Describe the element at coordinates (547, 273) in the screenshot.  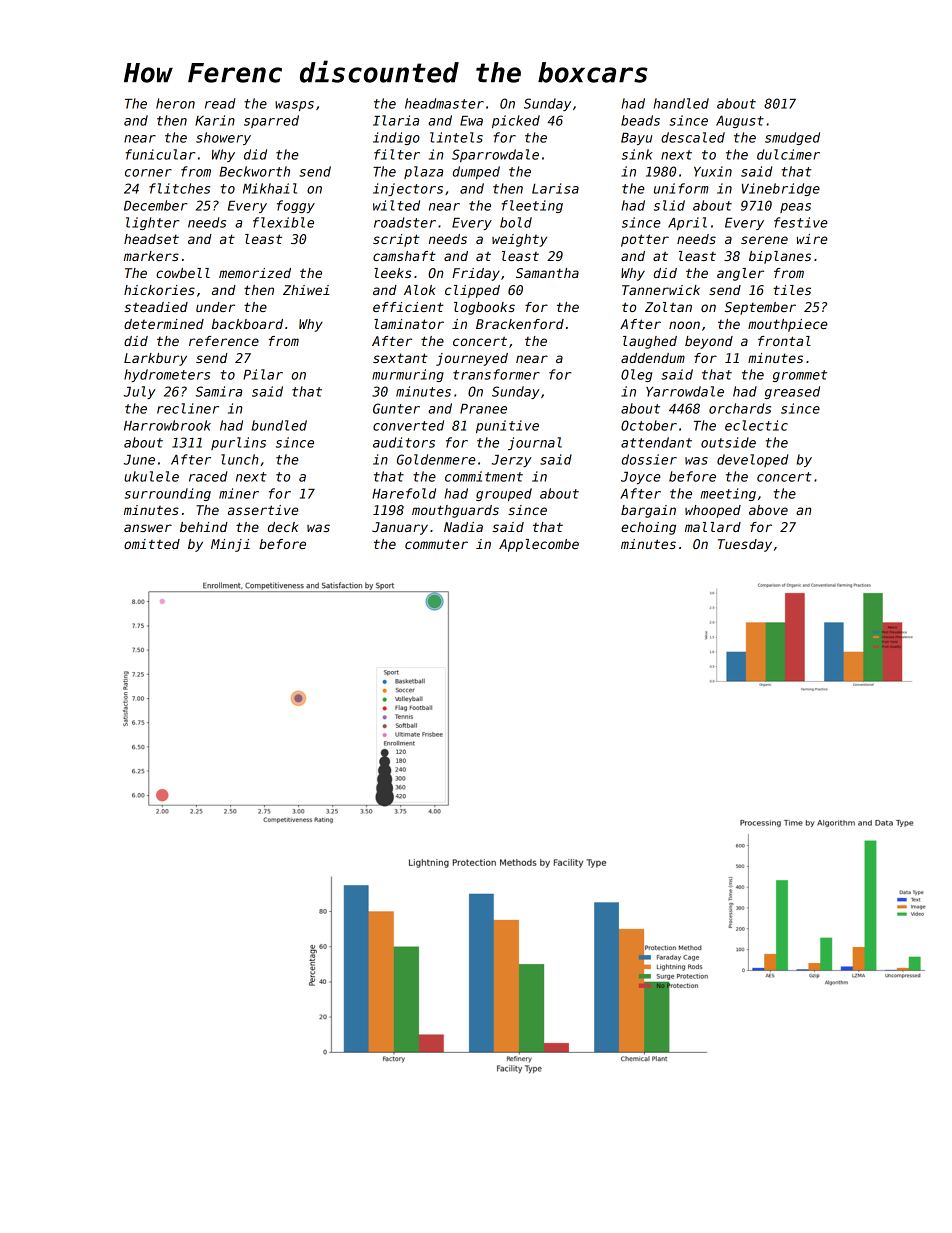
I see `Samantha` at that location.
